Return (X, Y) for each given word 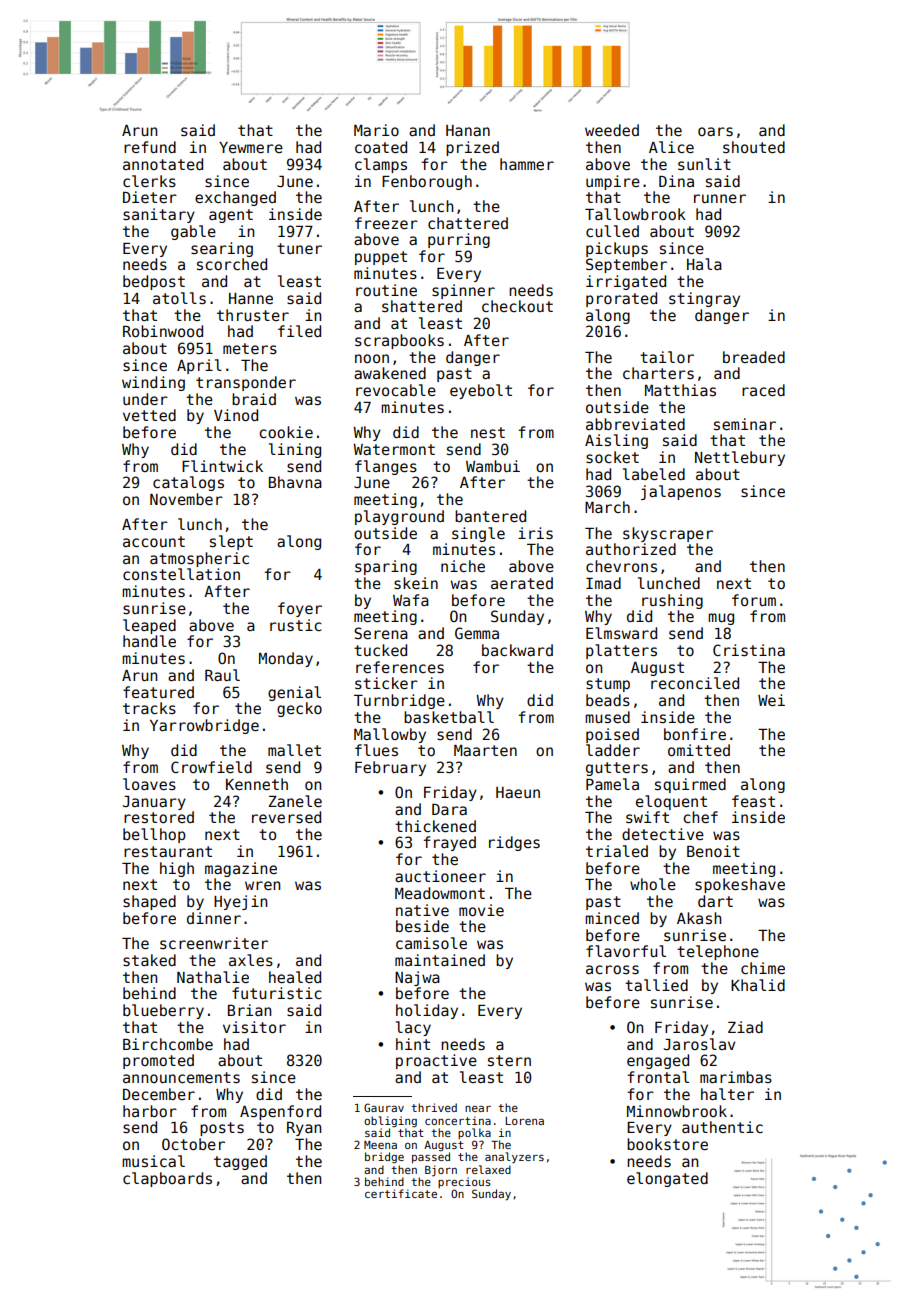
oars (715, 131)
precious (464, 1182)
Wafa (411, 600)
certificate (401, 1193)
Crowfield (211, 767)
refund (150, 147)
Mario (376, 130)
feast (753, 801)
